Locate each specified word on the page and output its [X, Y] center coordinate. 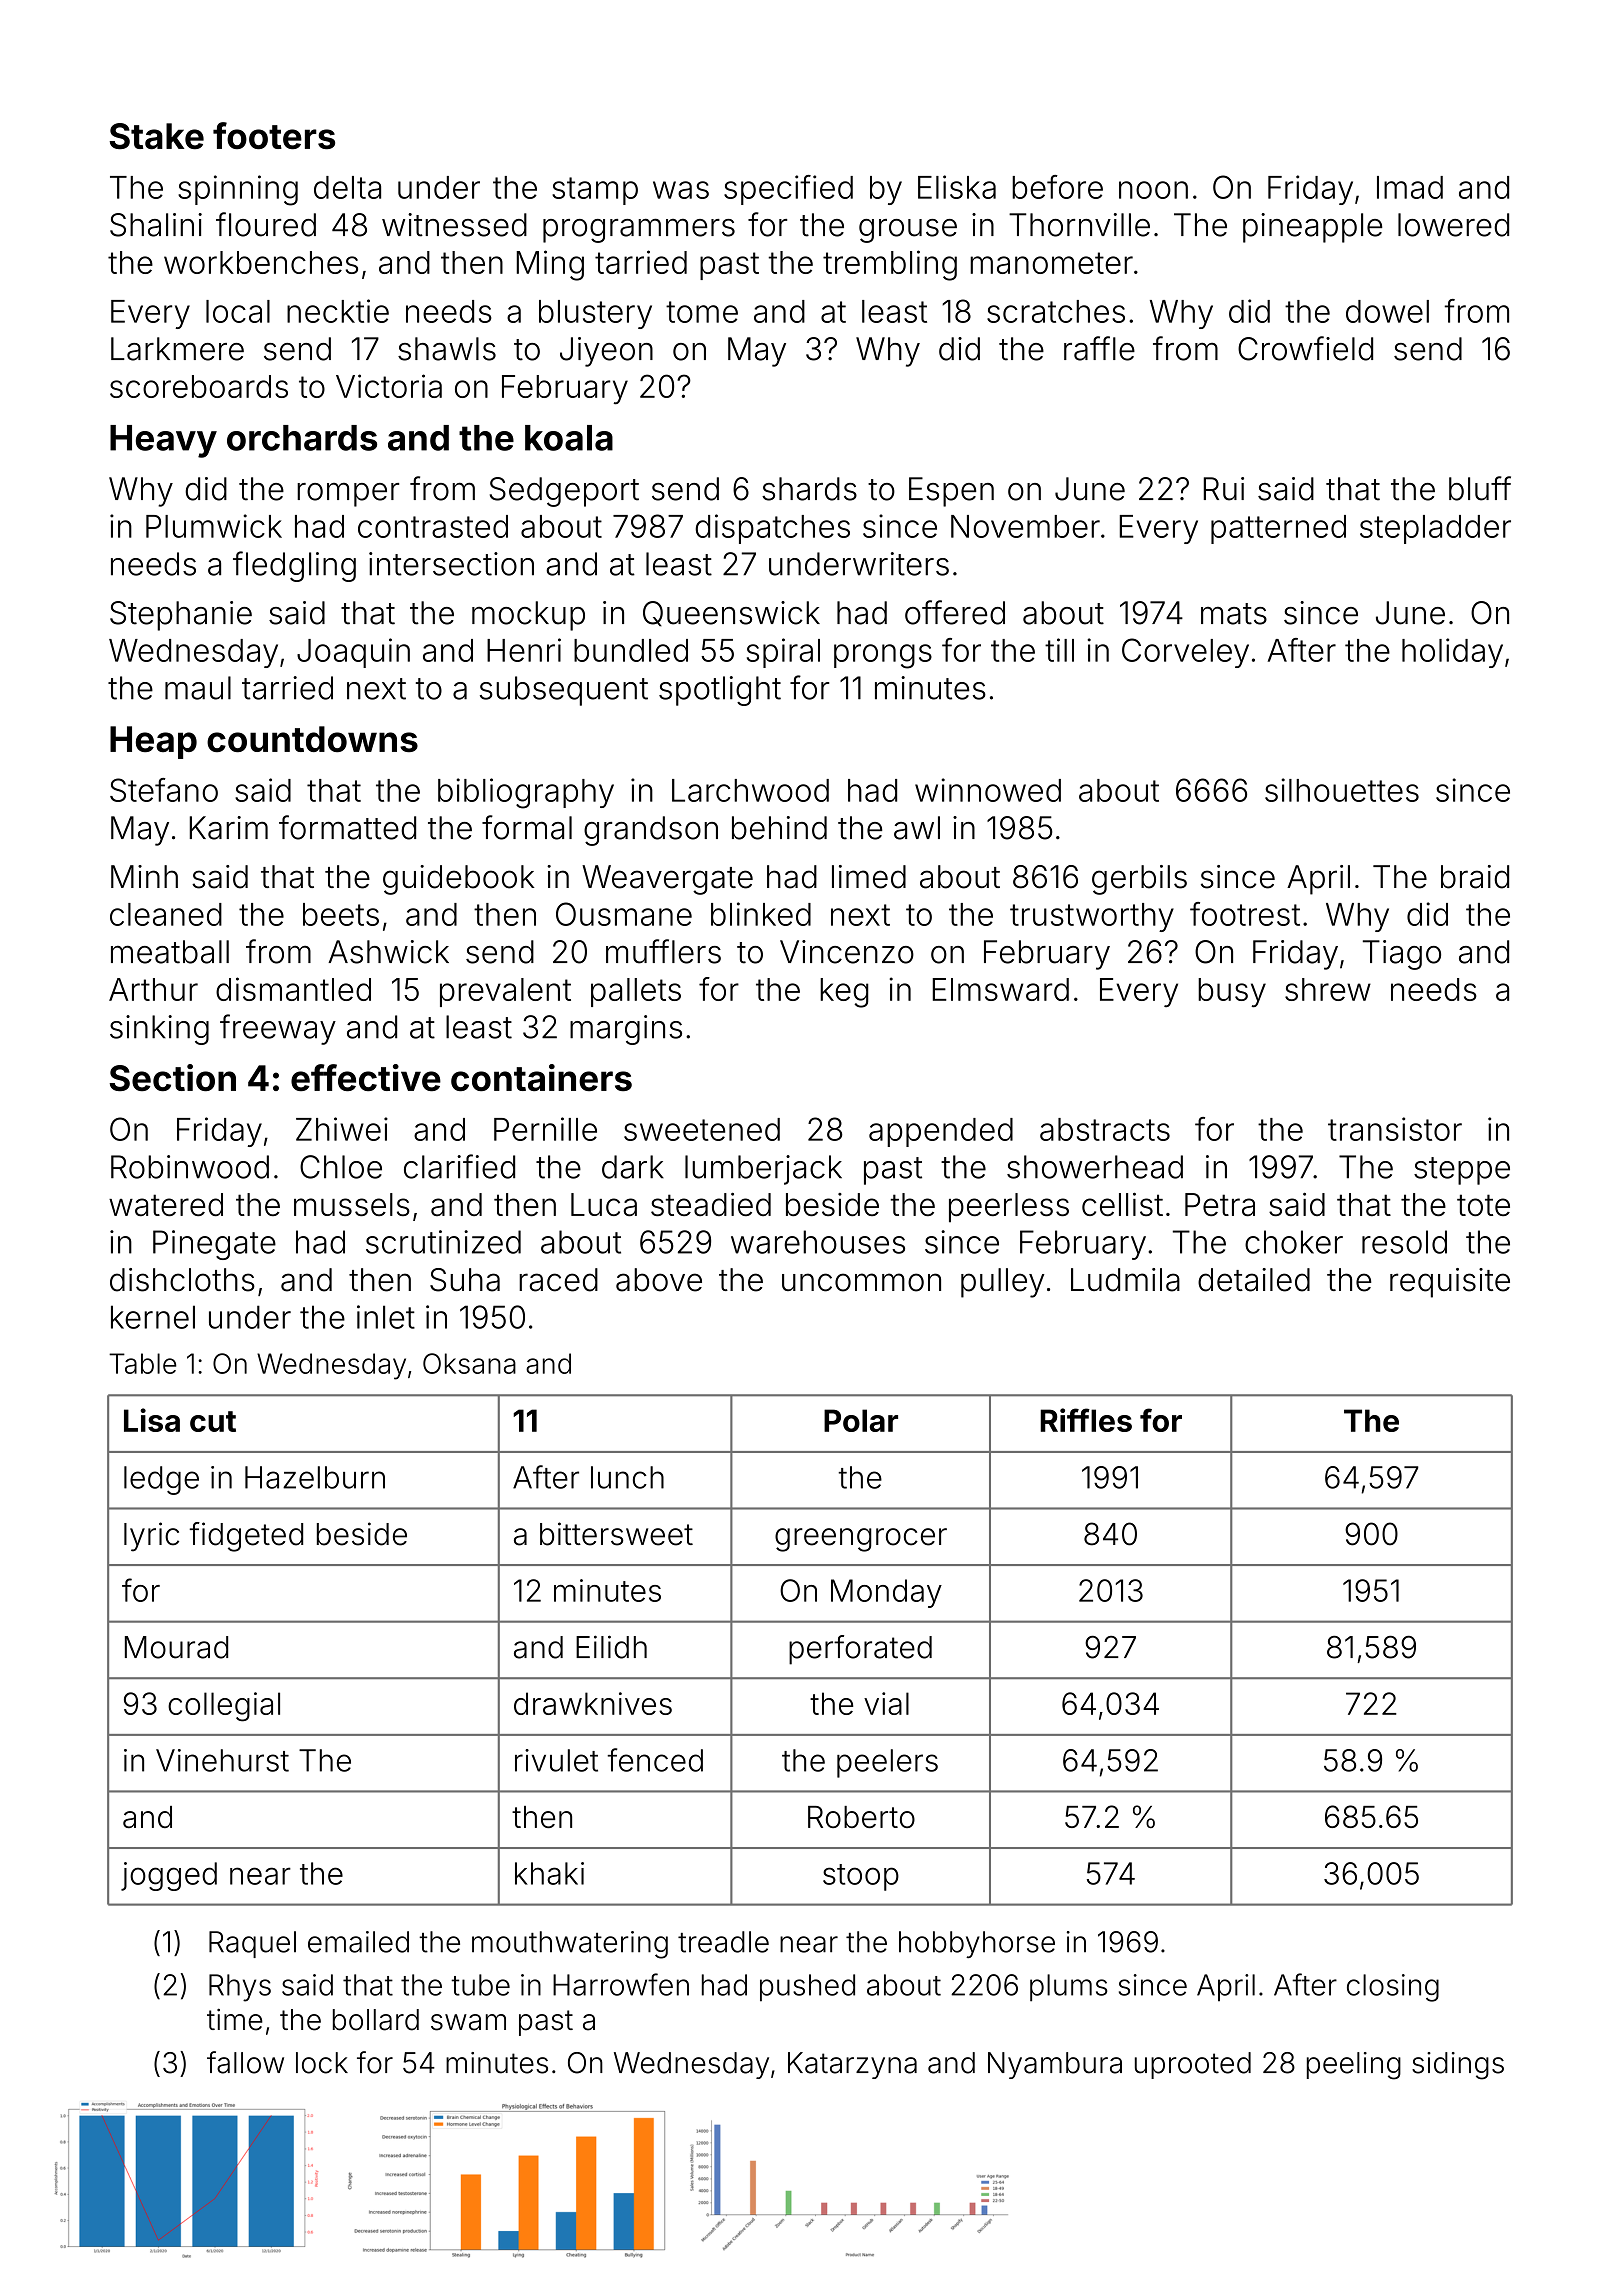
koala [569, 438]
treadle [723, 1942]
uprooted [1193, 2065]
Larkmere [177, 349]
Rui [1224, 489]
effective [366, 1077]
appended [941, 1132]
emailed [358, 1942]
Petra [1220, 1205]
